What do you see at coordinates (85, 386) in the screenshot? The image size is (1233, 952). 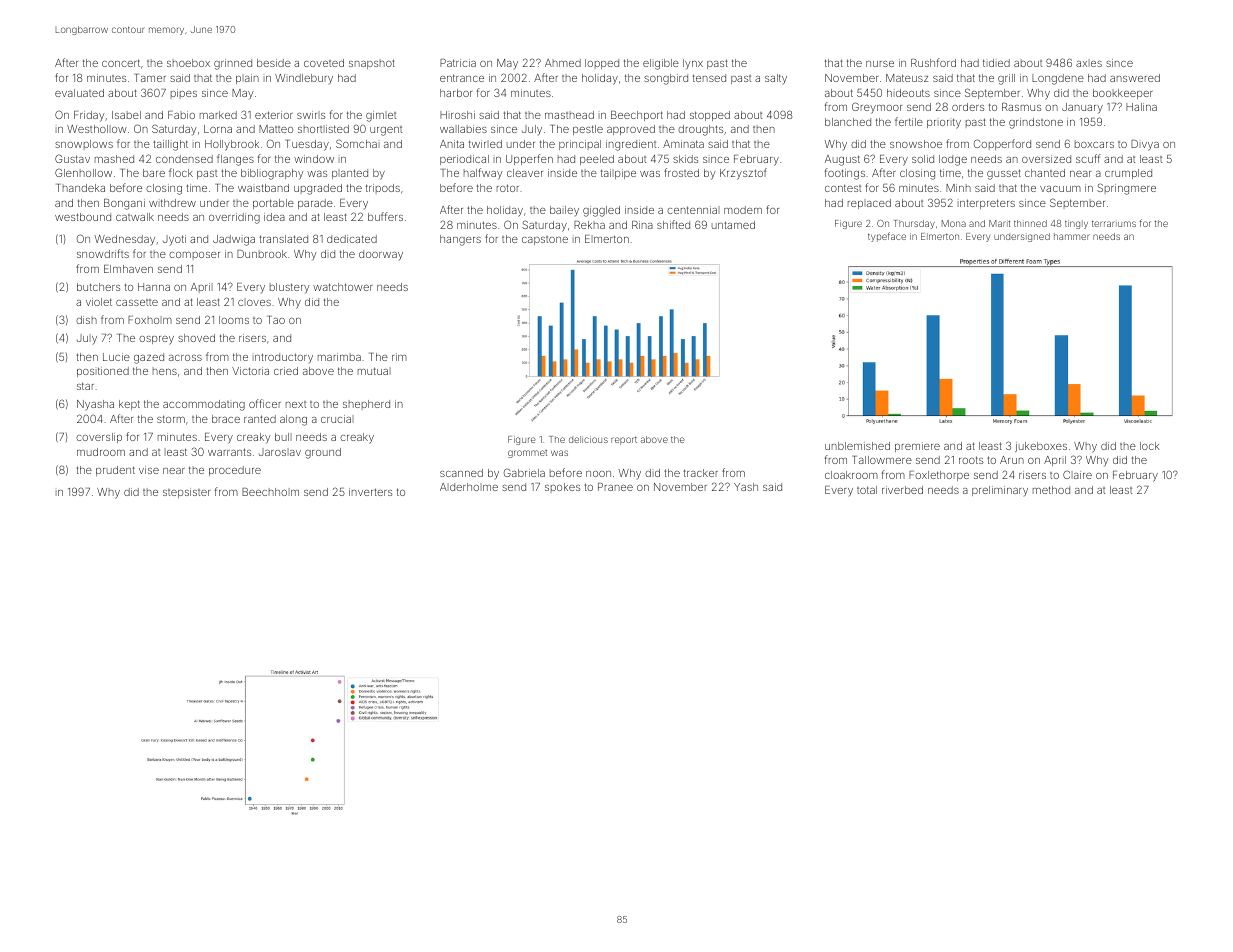 I see `star` at bounding box center [85, 386].
